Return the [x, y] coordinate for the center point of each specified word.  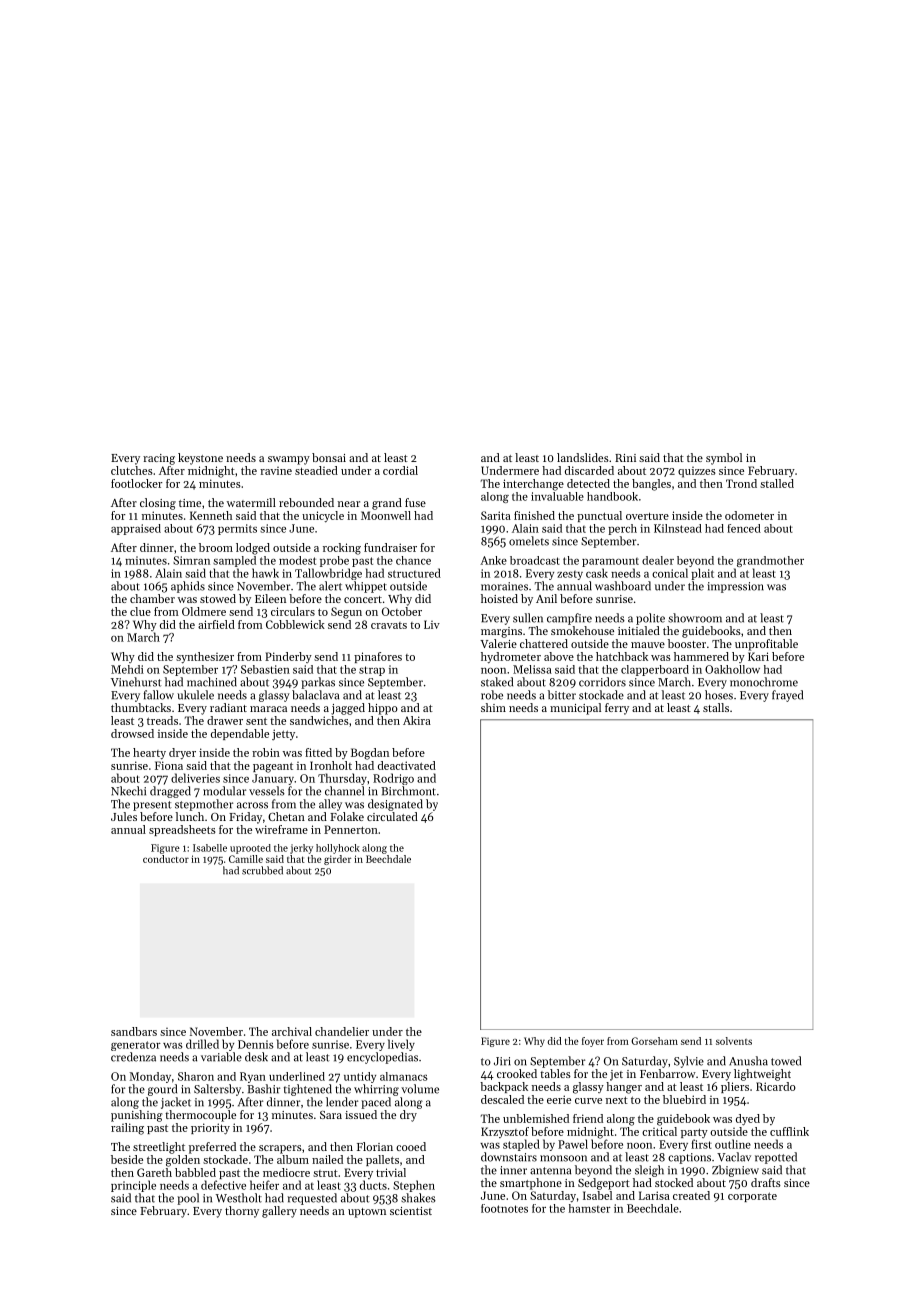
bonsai [329, 457]
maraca [268, 709]
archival [292, 1031]
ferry [617, 709]
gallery [279, 1212]
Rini [625, 458]
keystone [200, 459]
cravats [389, 625]
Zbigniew [735, 1171]
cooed [411, 1146]
